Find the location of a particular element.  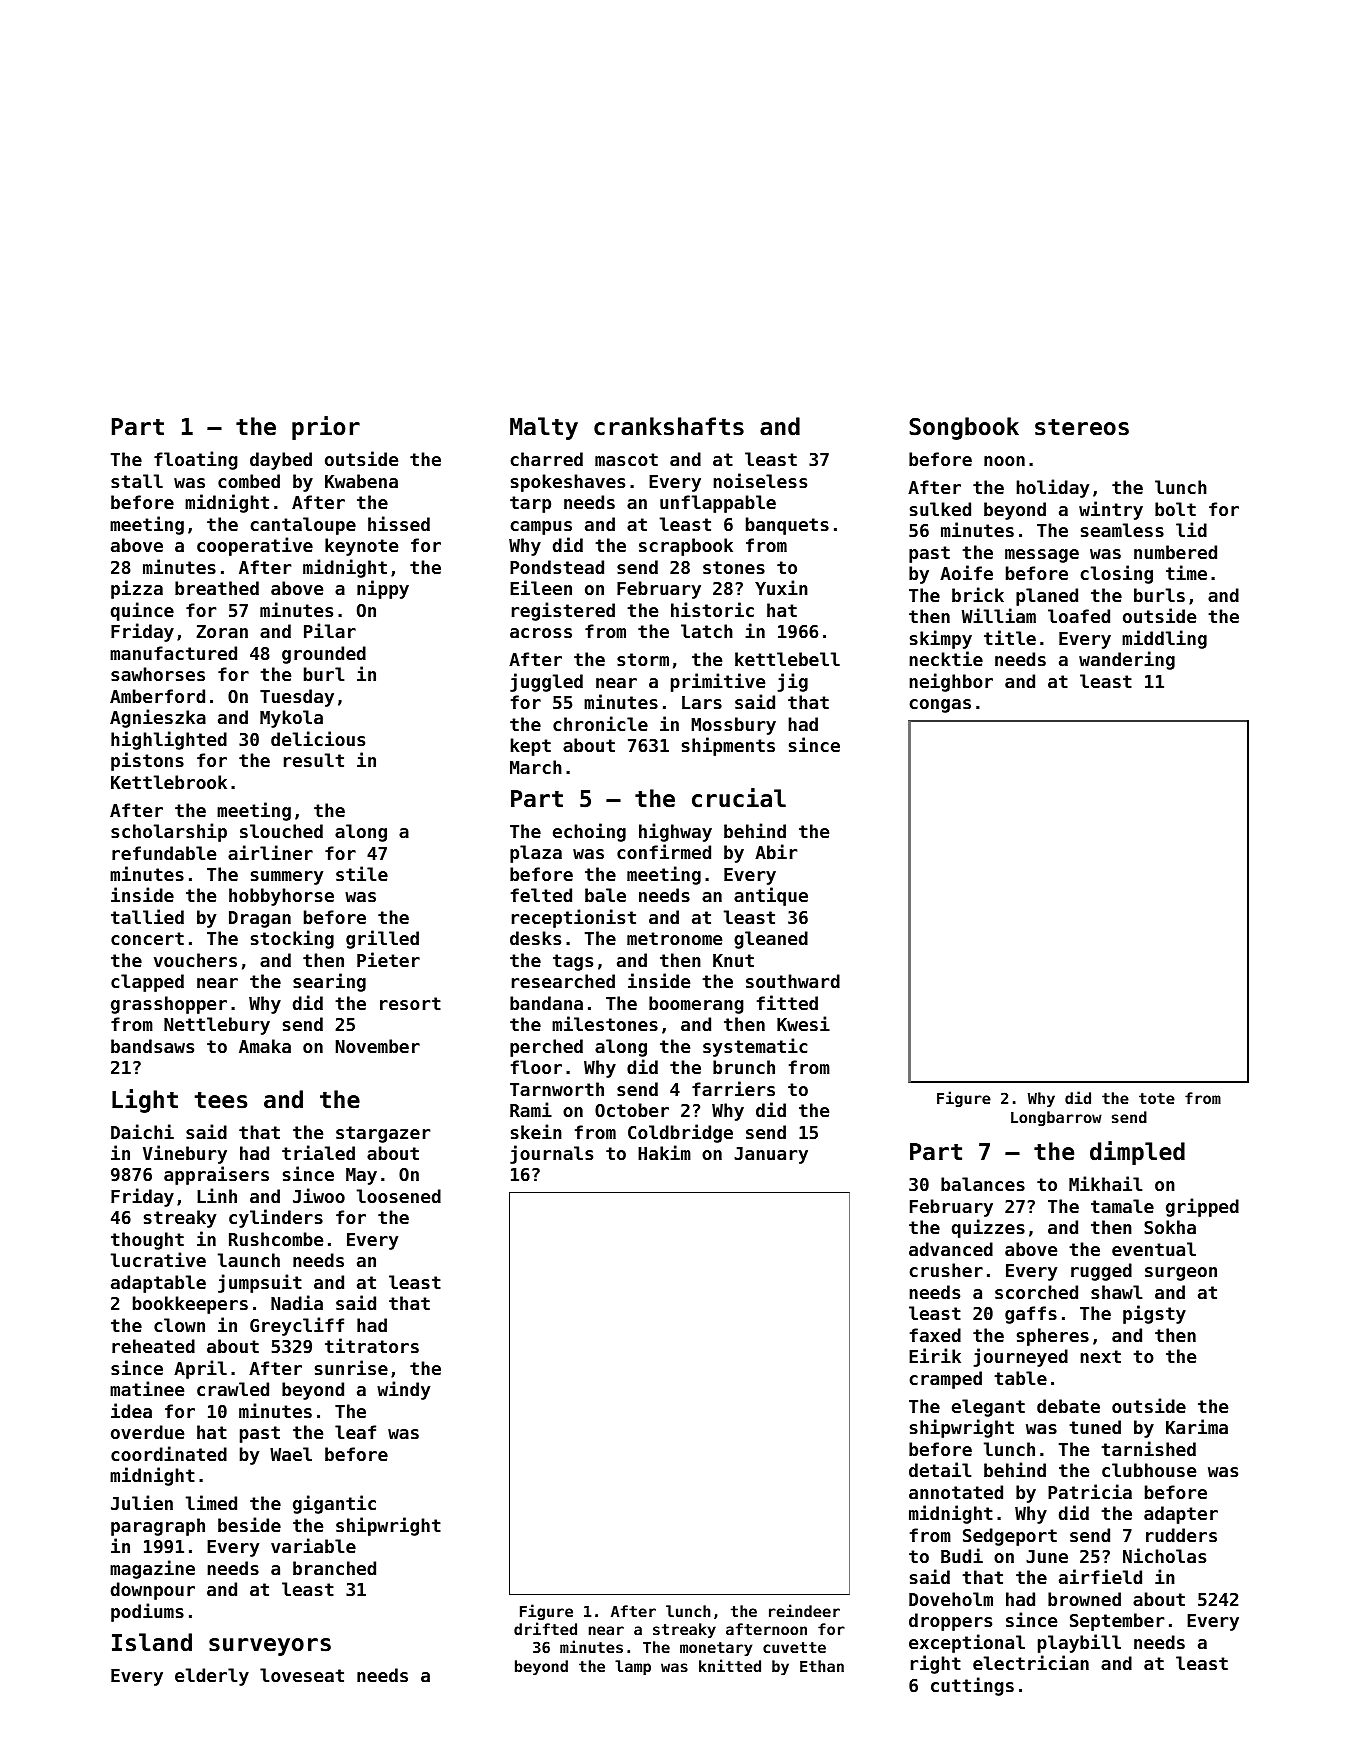

Longbarrow is located at coordinates (1056, 1118).
